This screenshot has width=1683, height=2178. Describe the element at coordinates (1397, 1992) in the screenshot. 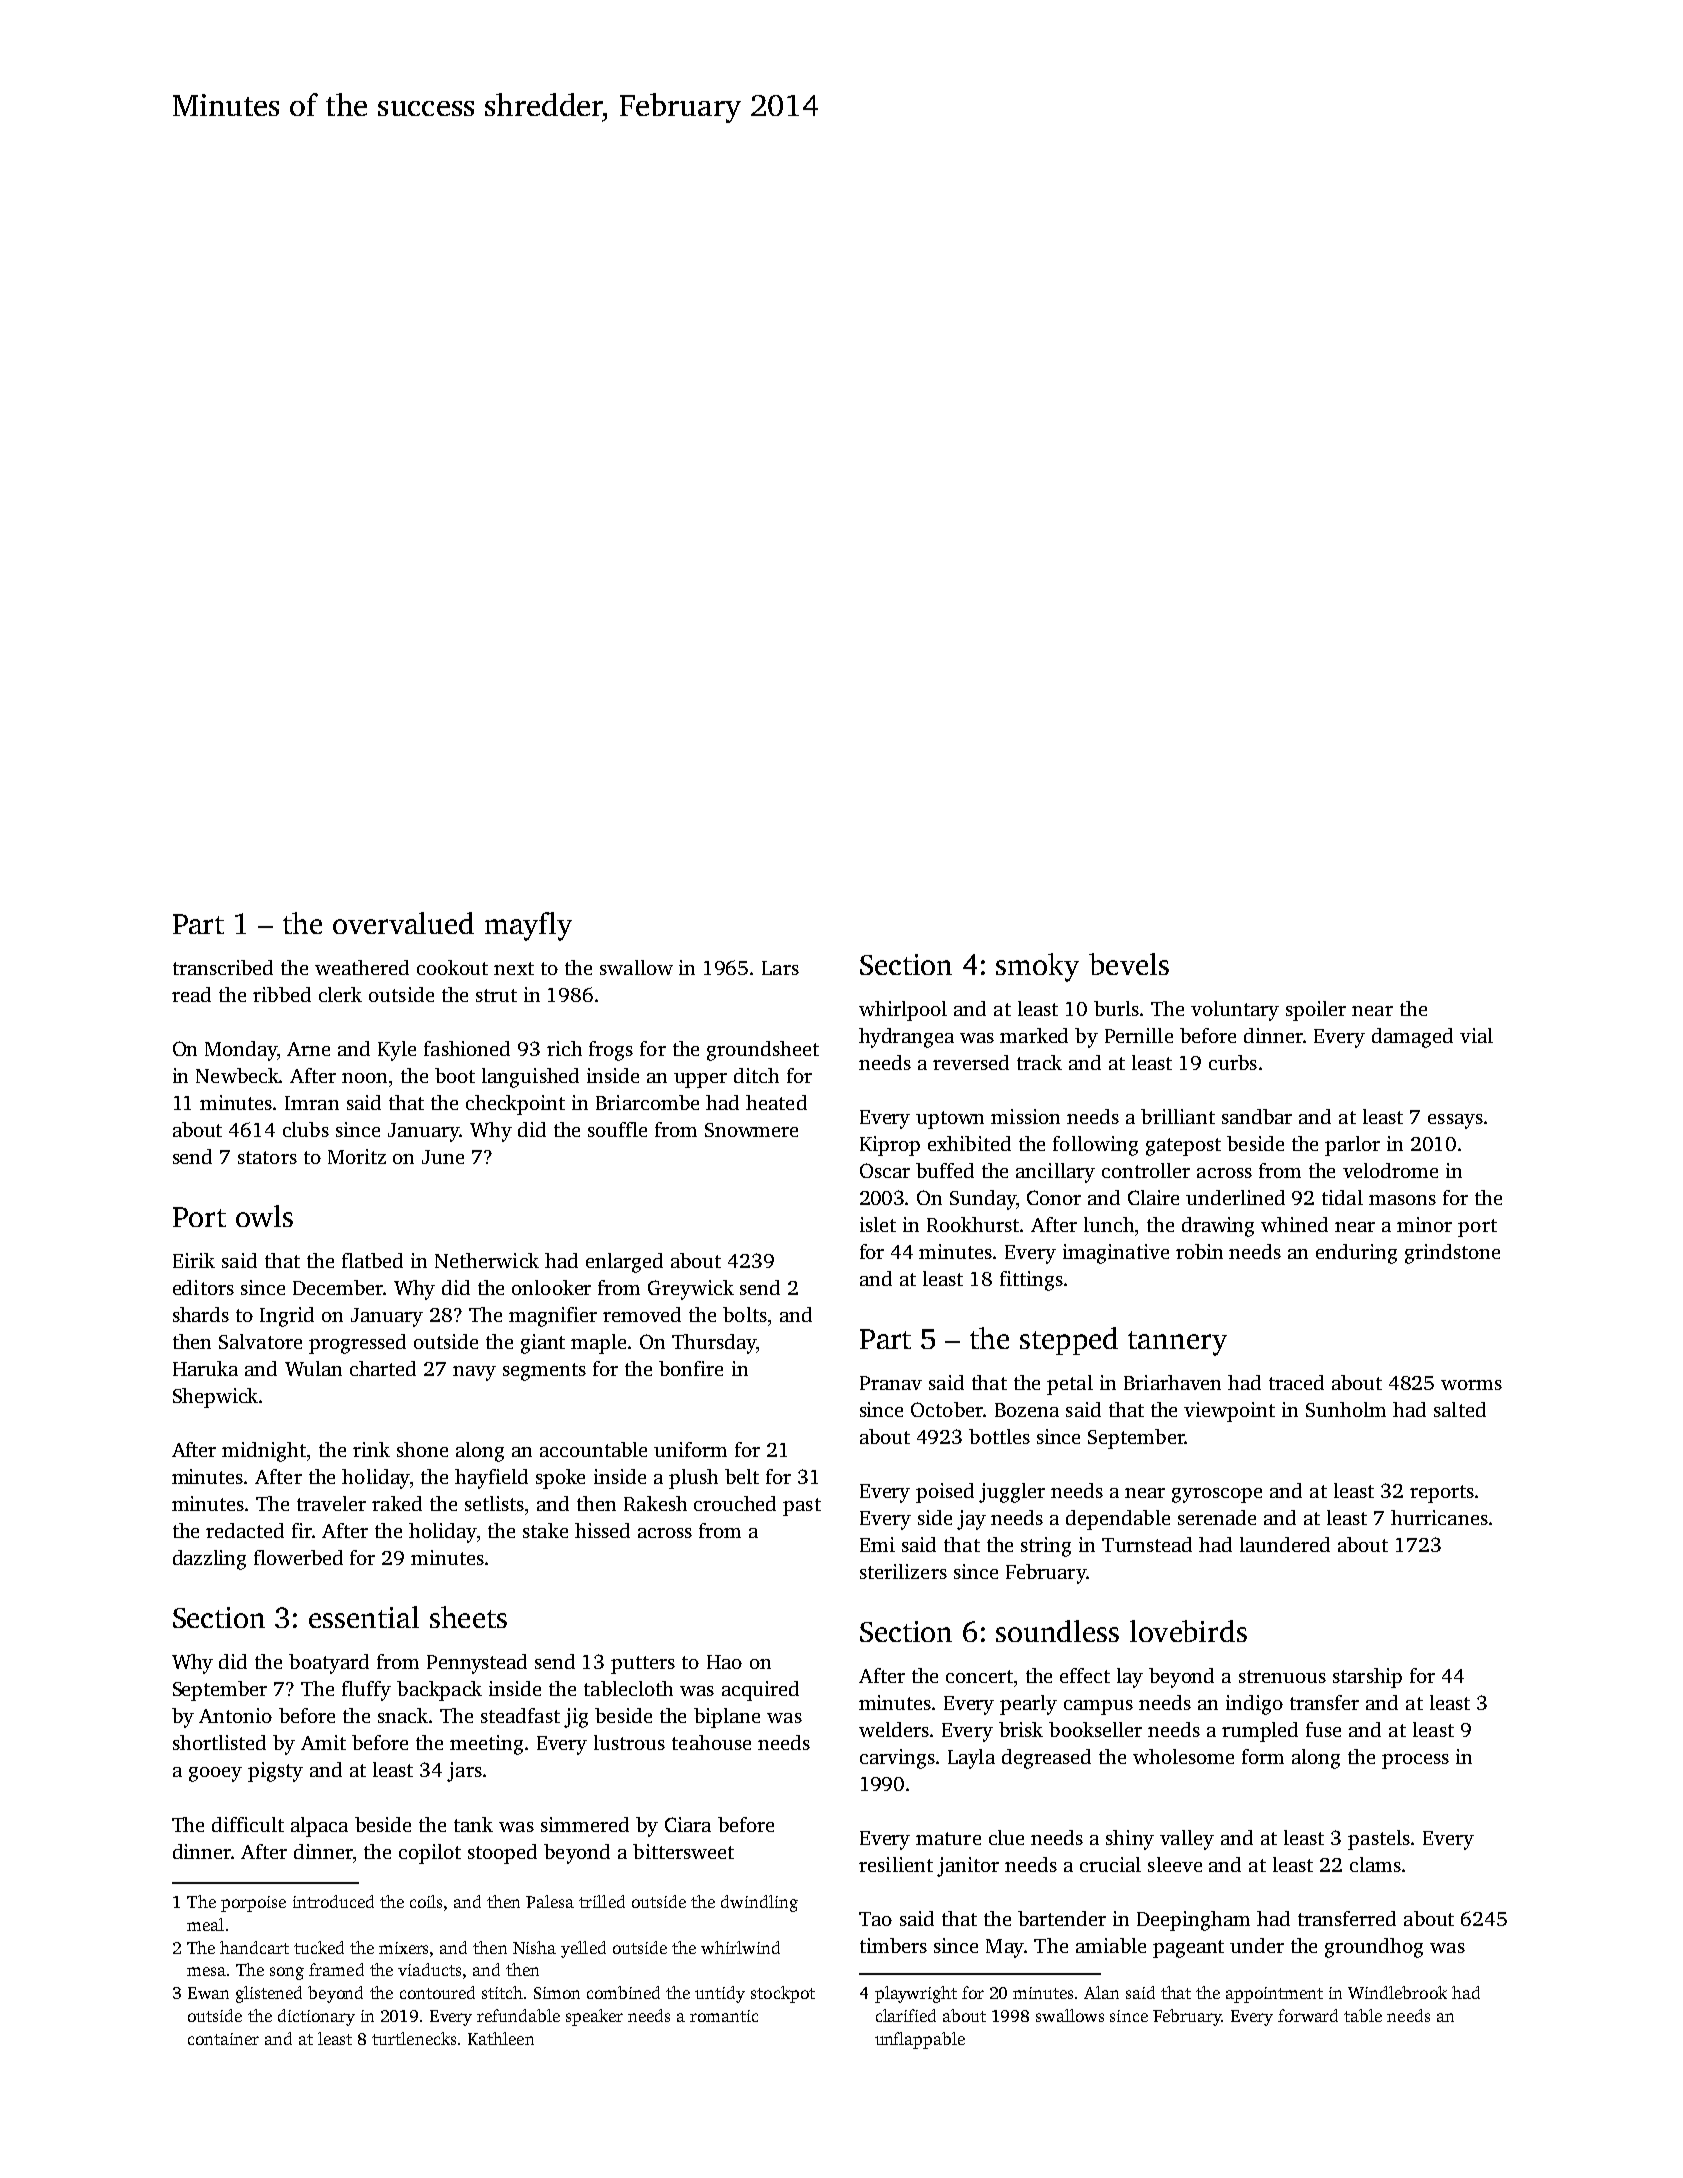

I see `Windlebrook` at that location.
